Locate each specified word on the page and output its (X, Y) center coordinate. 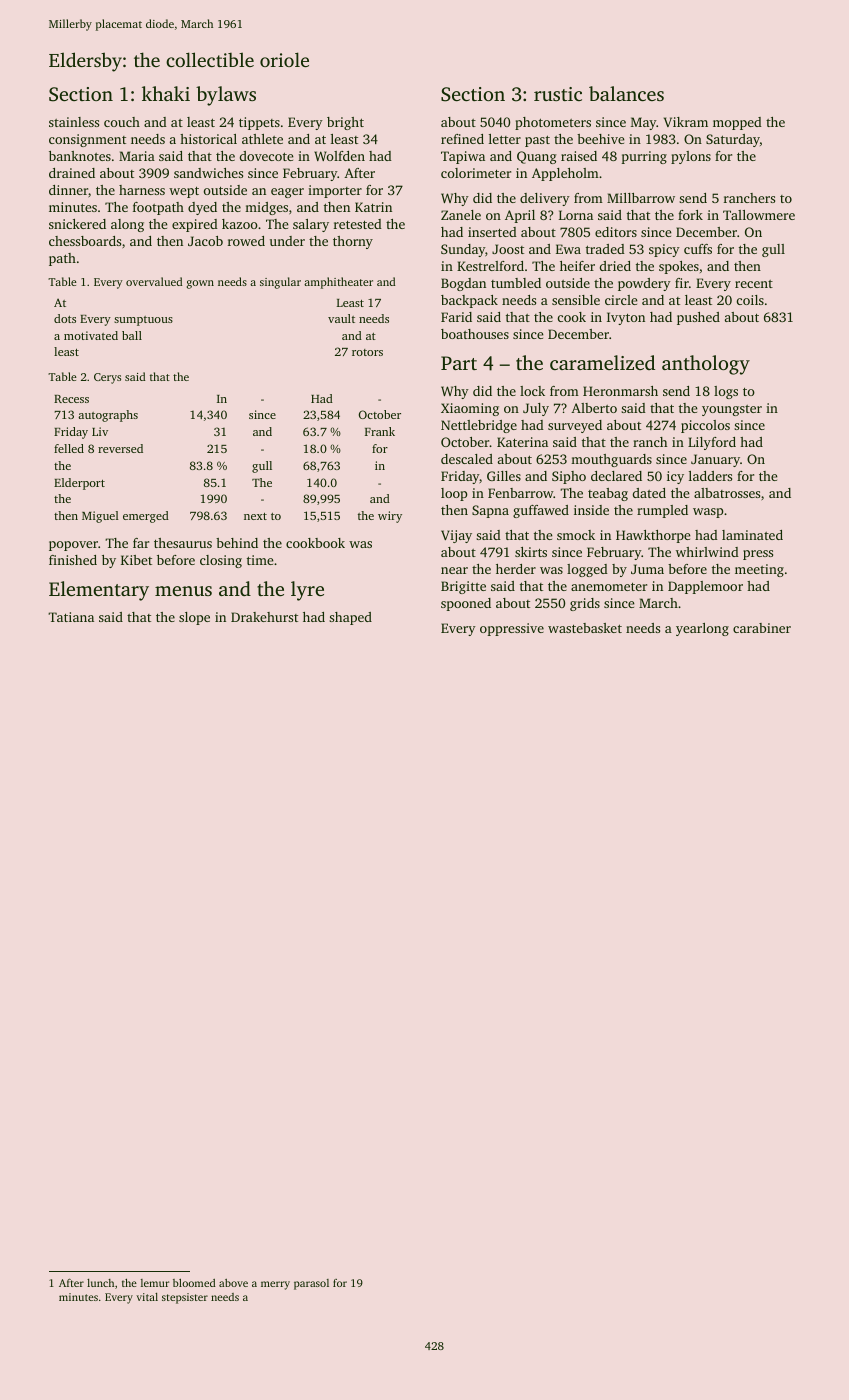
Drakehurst (264, 617)
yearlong (702, 629)
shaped (350, 618)
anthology (706, 365)
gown (200, 284)
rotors (367, 352)
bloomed (194, 1283)
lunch (100, 1283)
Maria (137, 156)
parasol (311, 1284)
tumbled (516, 283)
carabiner (762, 628)
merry (275, 1285)
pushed (698, 318)
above (233, 1283)
